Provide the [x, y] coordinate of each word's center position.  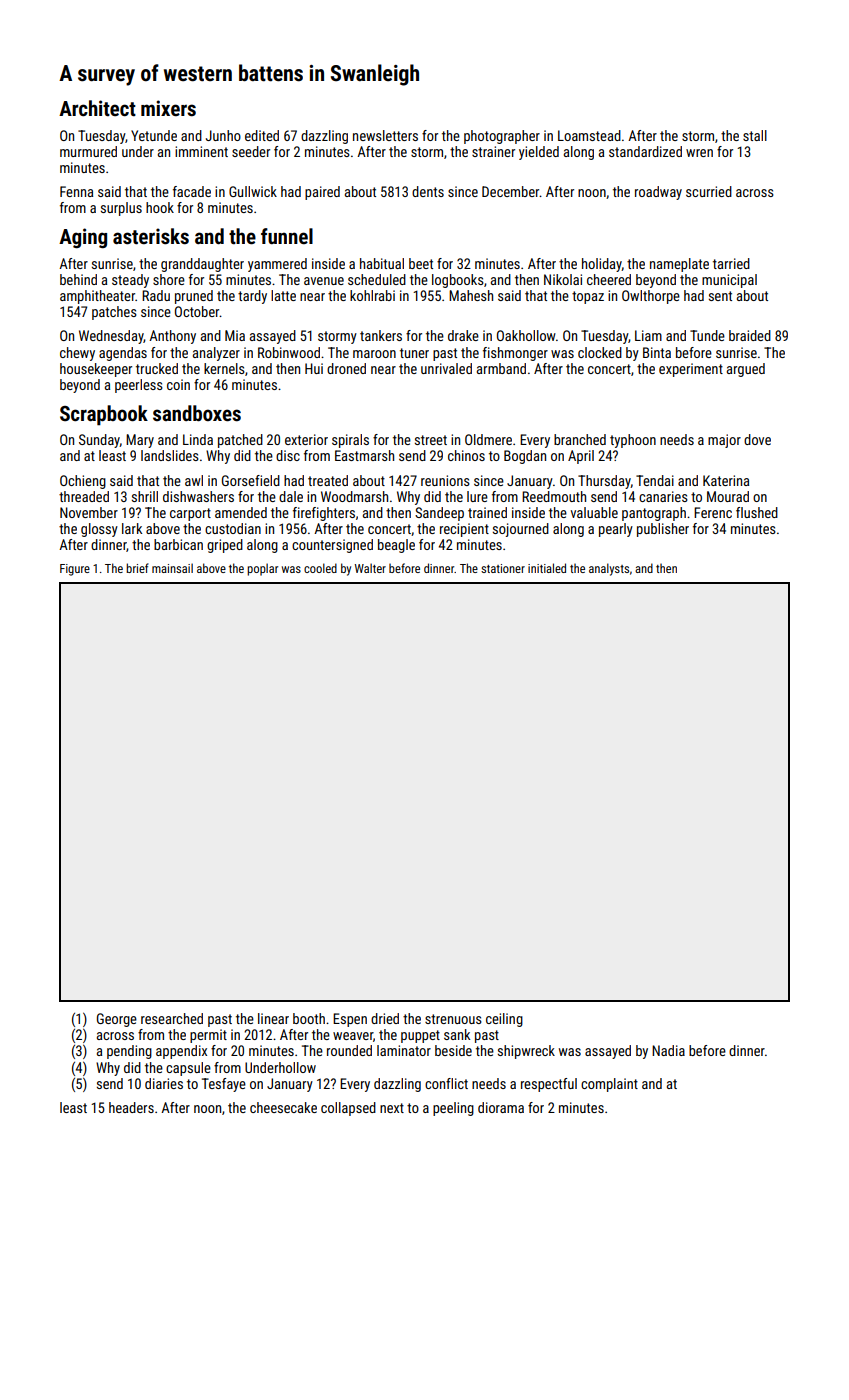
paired [322, 193]
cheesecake [283, 1107]
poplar [262, 569]
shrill [145, 496]
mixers [168, 108]
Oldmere [488, 439]
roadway [658, 193]
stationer [503, 568]
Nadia [668, 1050]
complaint [609, 1085]
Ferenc [713, 512]
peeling [453, 1109]
